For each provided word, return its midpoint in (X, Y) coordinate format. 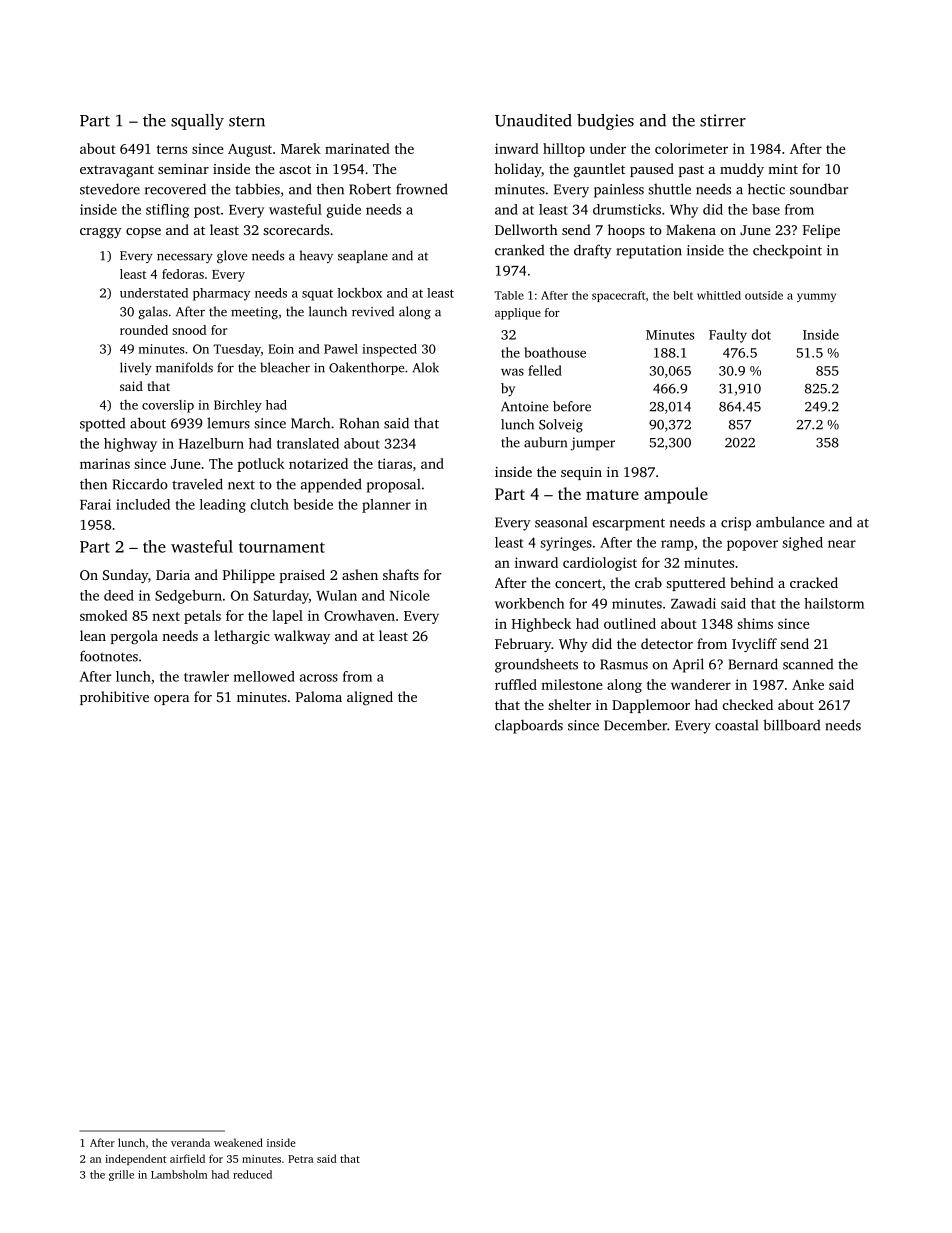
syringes (566, 544)
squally (197, 122)
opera (171, 700)
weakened (238, 1142)
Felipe (821, 231)
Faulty (728, 336)
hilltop (564, 150)
